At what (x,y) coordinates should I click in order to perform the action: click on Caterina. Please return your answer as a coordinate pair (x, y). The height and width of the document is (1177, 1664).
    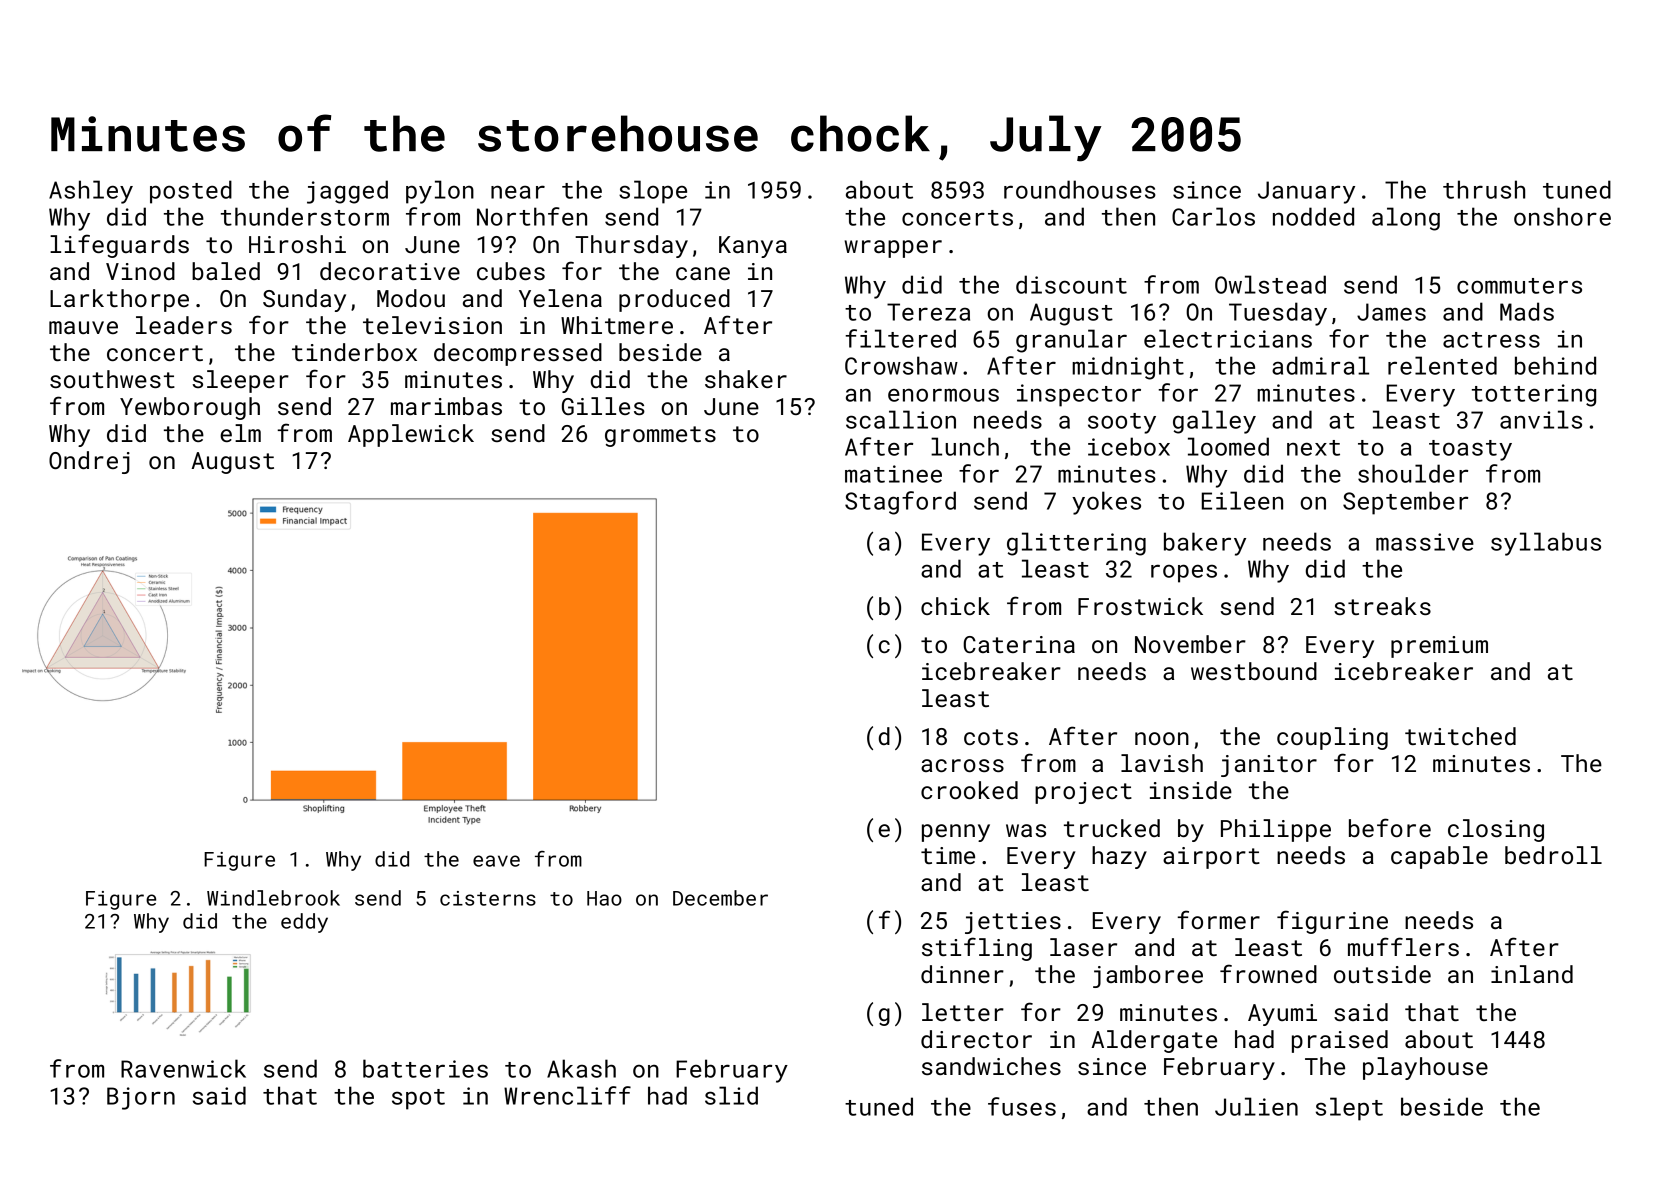
    Looking at the image, I should click on (1019, 644).
